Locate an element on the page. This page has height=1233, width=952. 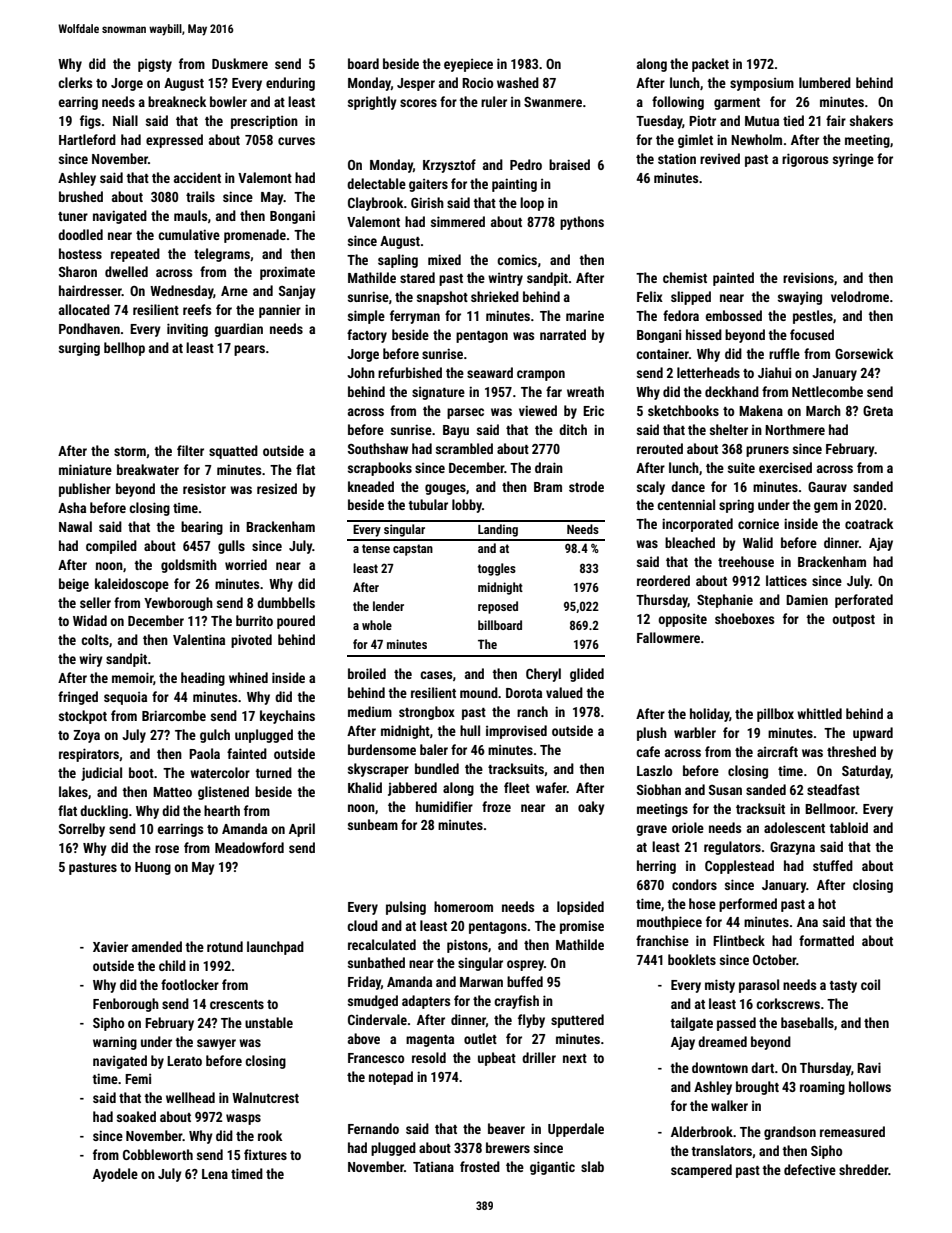
packet is located at coordinates (710, 65).
